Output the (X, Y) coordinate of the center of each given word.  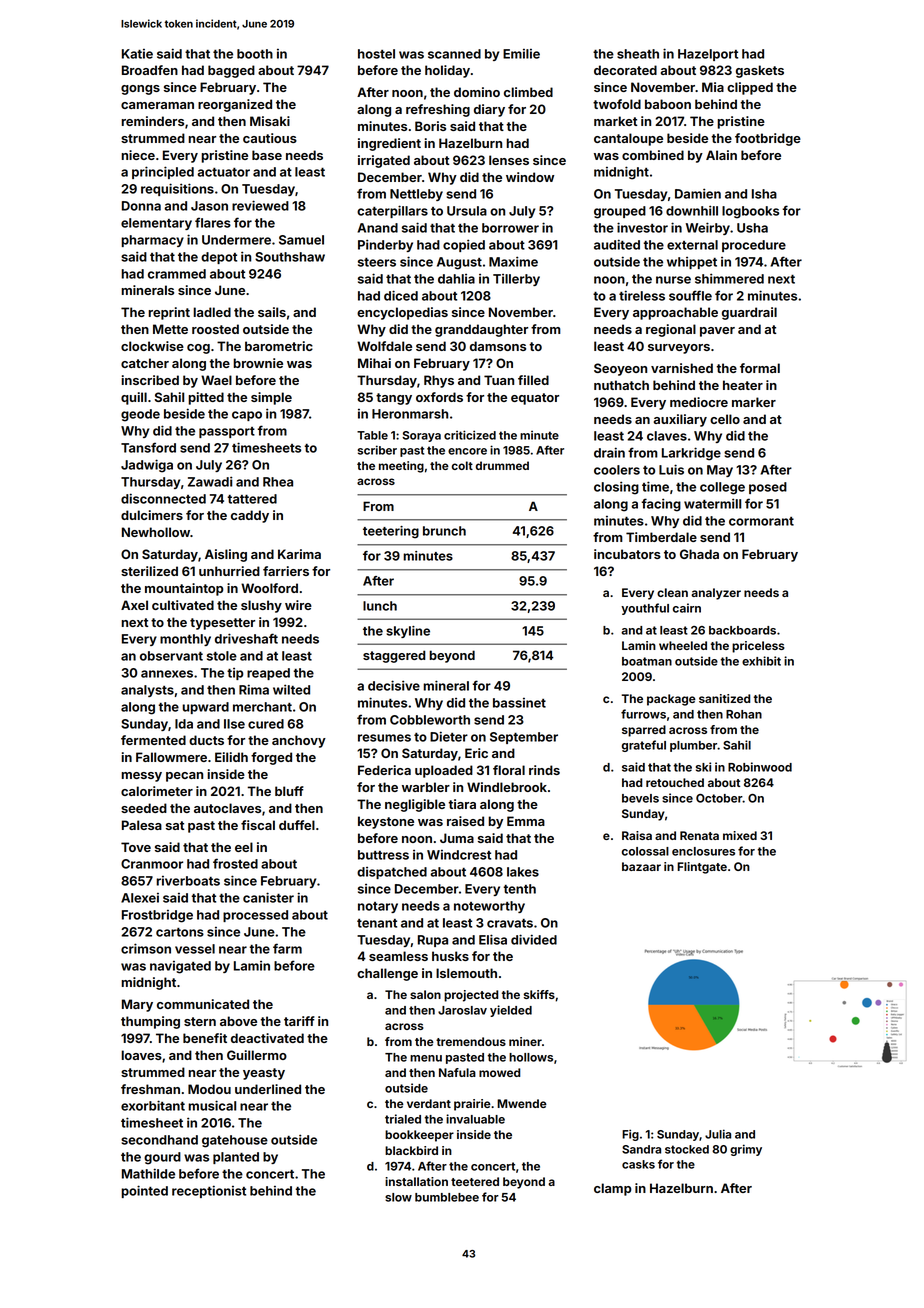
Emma (526, 821)
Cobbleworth (430, 720)
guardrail (749, 313)
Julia (718, 1134)
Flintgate (702, 868)
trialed (403, 1119)
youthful (645, 609)
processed (255, 916)
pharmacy (152, 241)
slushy (261, 606)
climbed (528, 92)
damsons (498, 346)
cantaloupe (628, 139)
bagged (231, 71)
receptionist (209, 1191)
